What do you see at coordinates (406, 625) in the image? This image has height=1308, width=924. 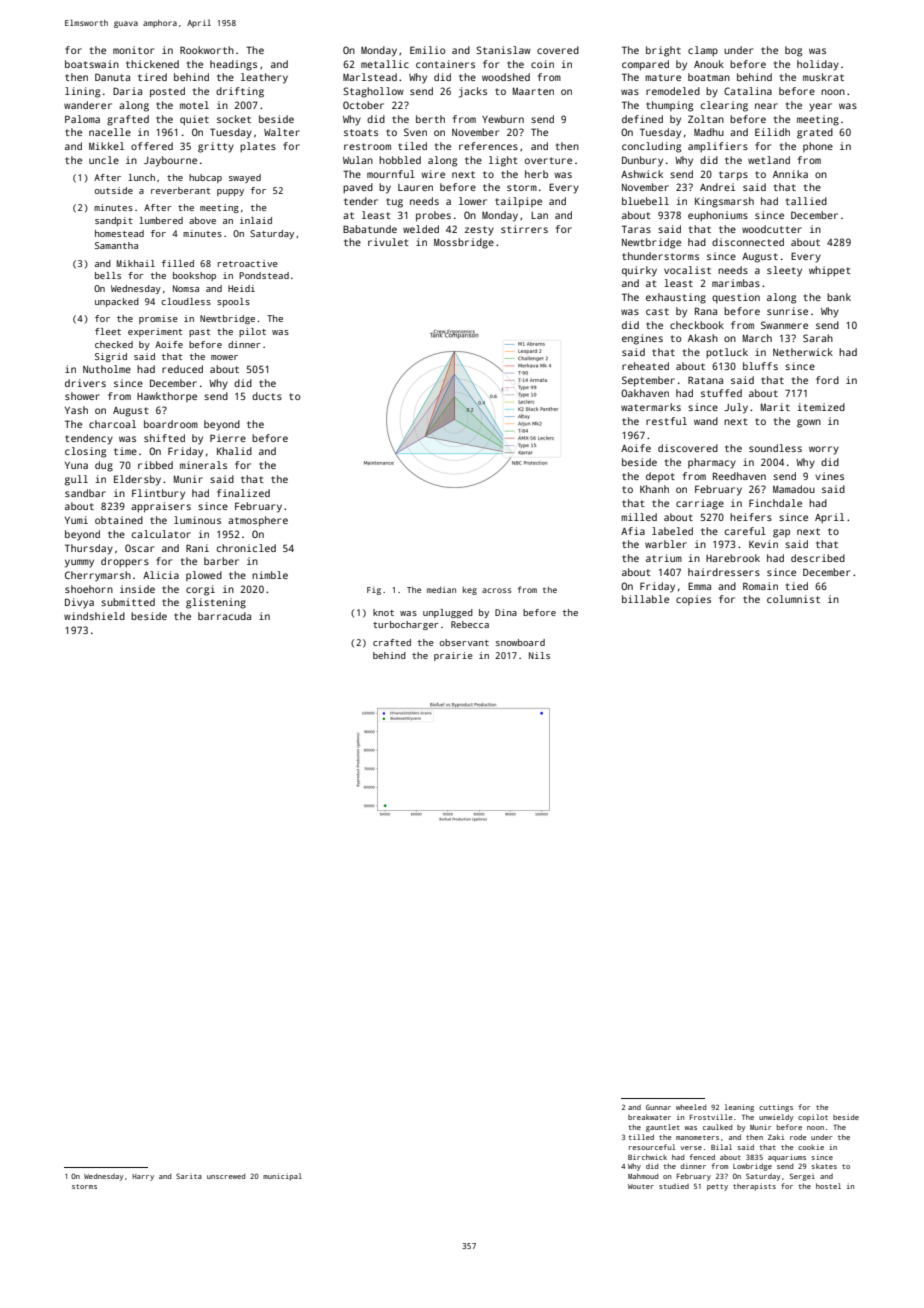 I see `turbocharger` at bounding box center [406, 625].
